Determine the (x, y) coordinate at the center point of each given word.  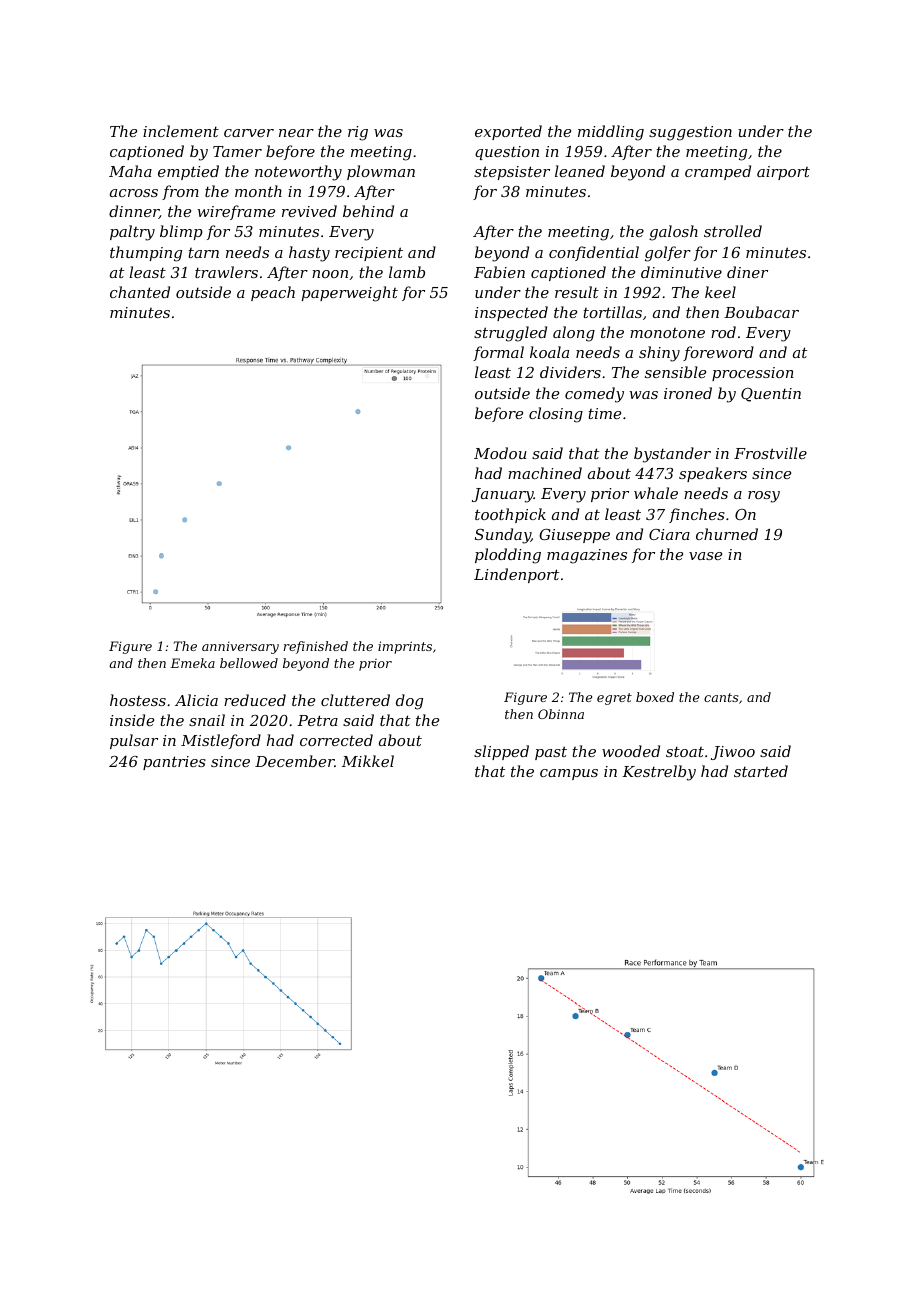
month (258, 191)
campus (569, 774)
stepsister (512, 173)
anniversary (240, 647)
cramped (718, 172)
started (761, 771)
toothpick (510, 515)
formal (498, 353)
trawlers (226, 272)
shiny (659, 354)
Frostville (770, 453)
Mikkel (368, 761)
